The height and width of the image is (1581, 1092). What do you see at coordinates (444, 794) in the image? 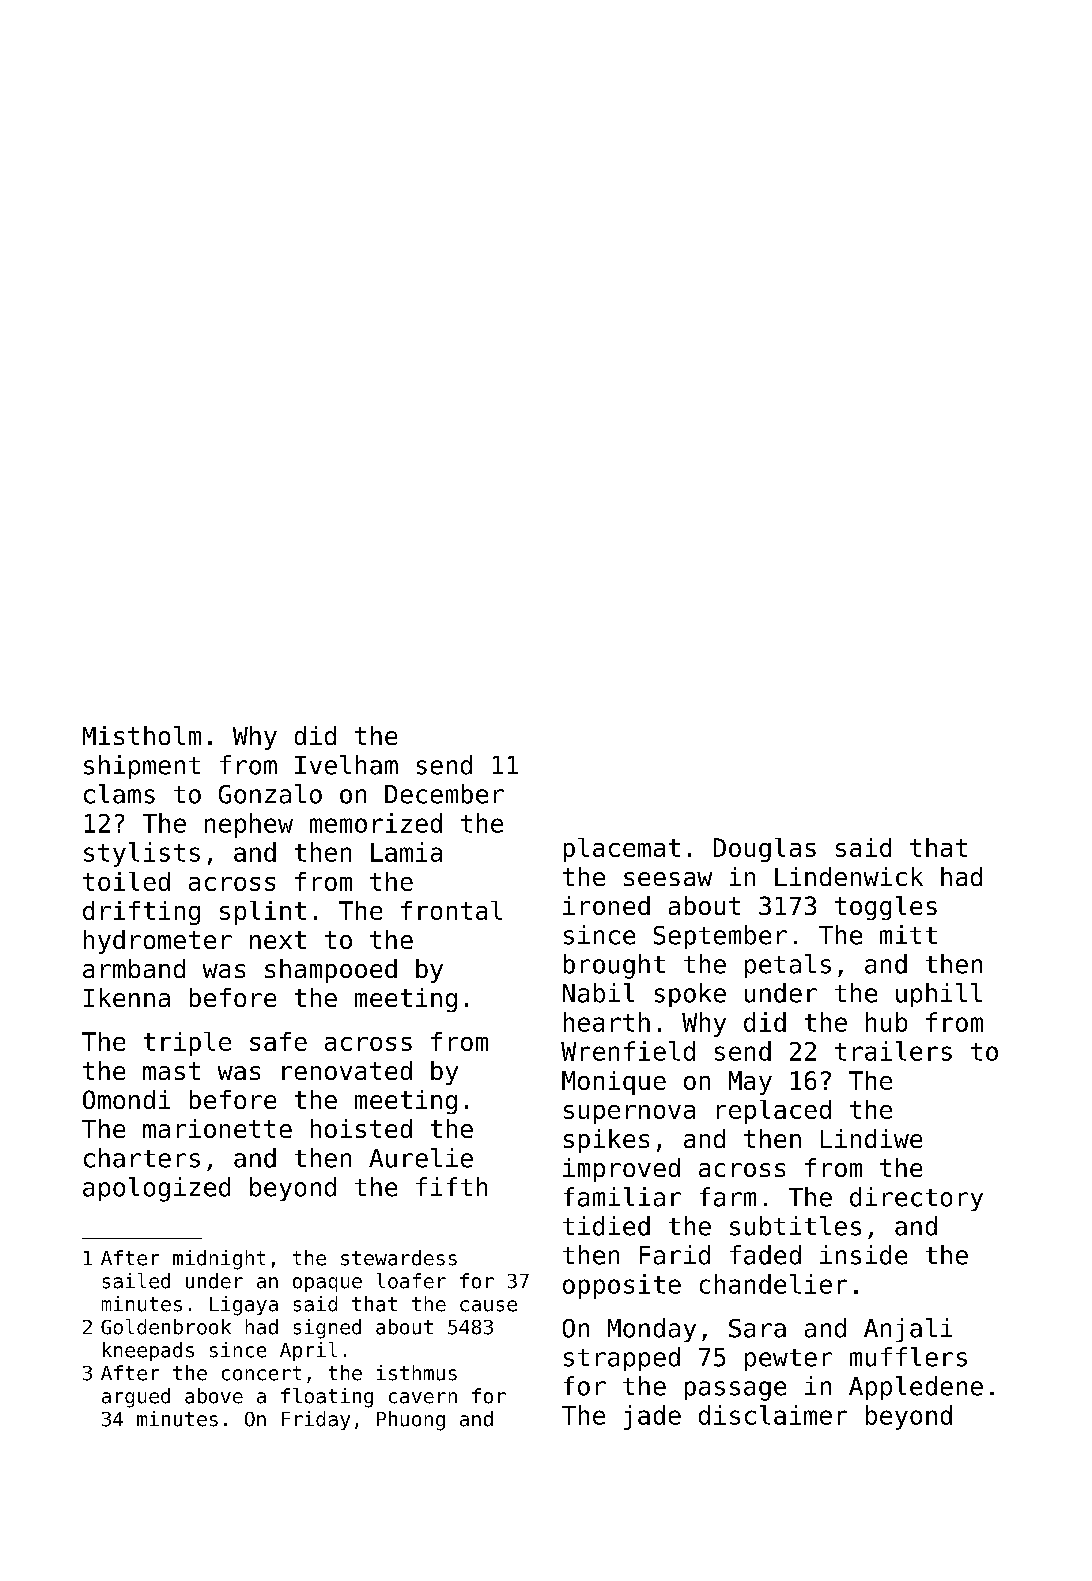
I see `December` at bounding box center [444, 794].
